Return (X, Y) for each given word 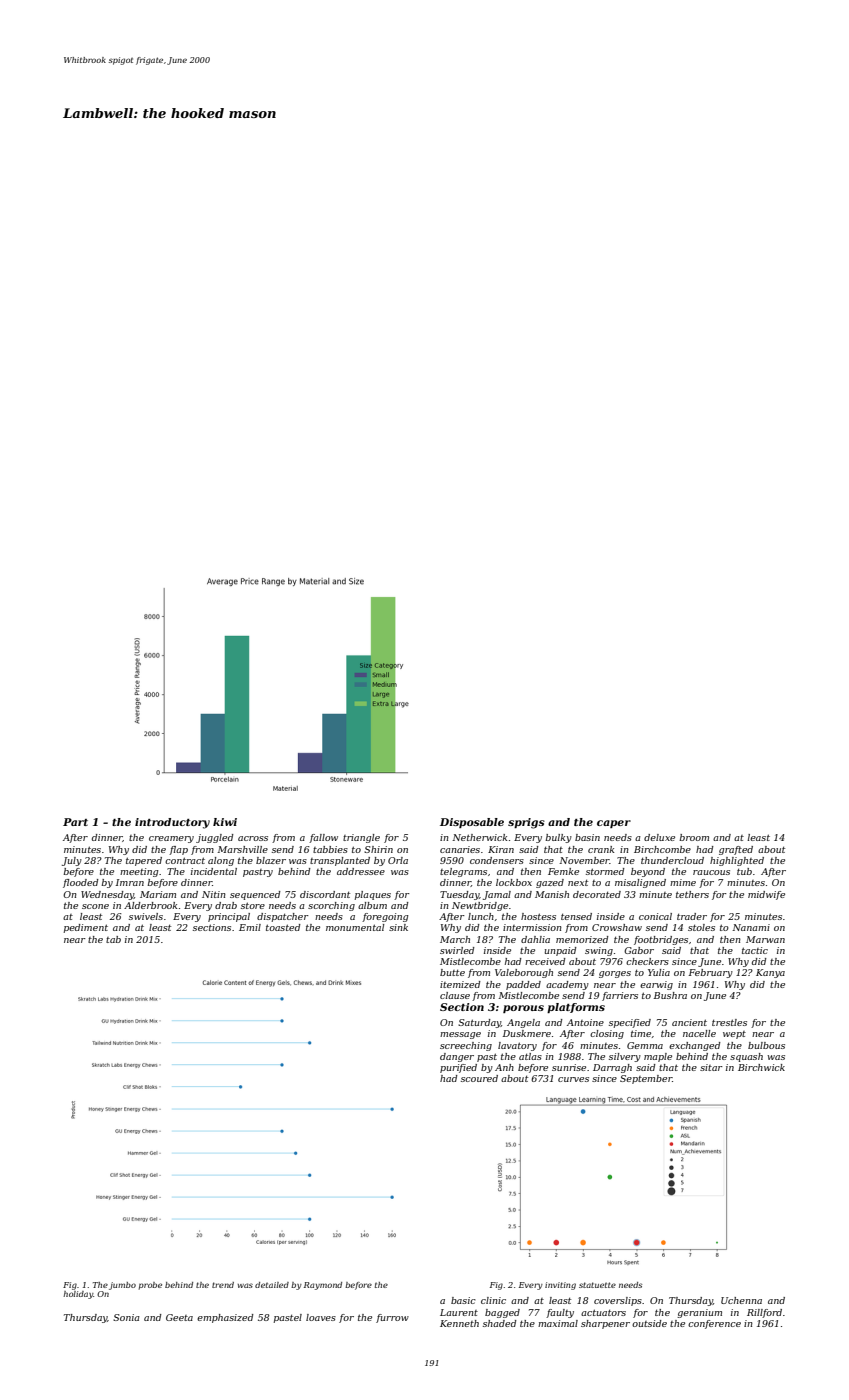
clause (455, 995)
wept (734, 1035)
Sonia (126, 1317)
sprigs (526, 823)
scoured (479, 1078)
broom (694, 837)
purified (458, 1068)
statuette (597, 1285)
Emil (250, 927)
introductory (172, 823)
